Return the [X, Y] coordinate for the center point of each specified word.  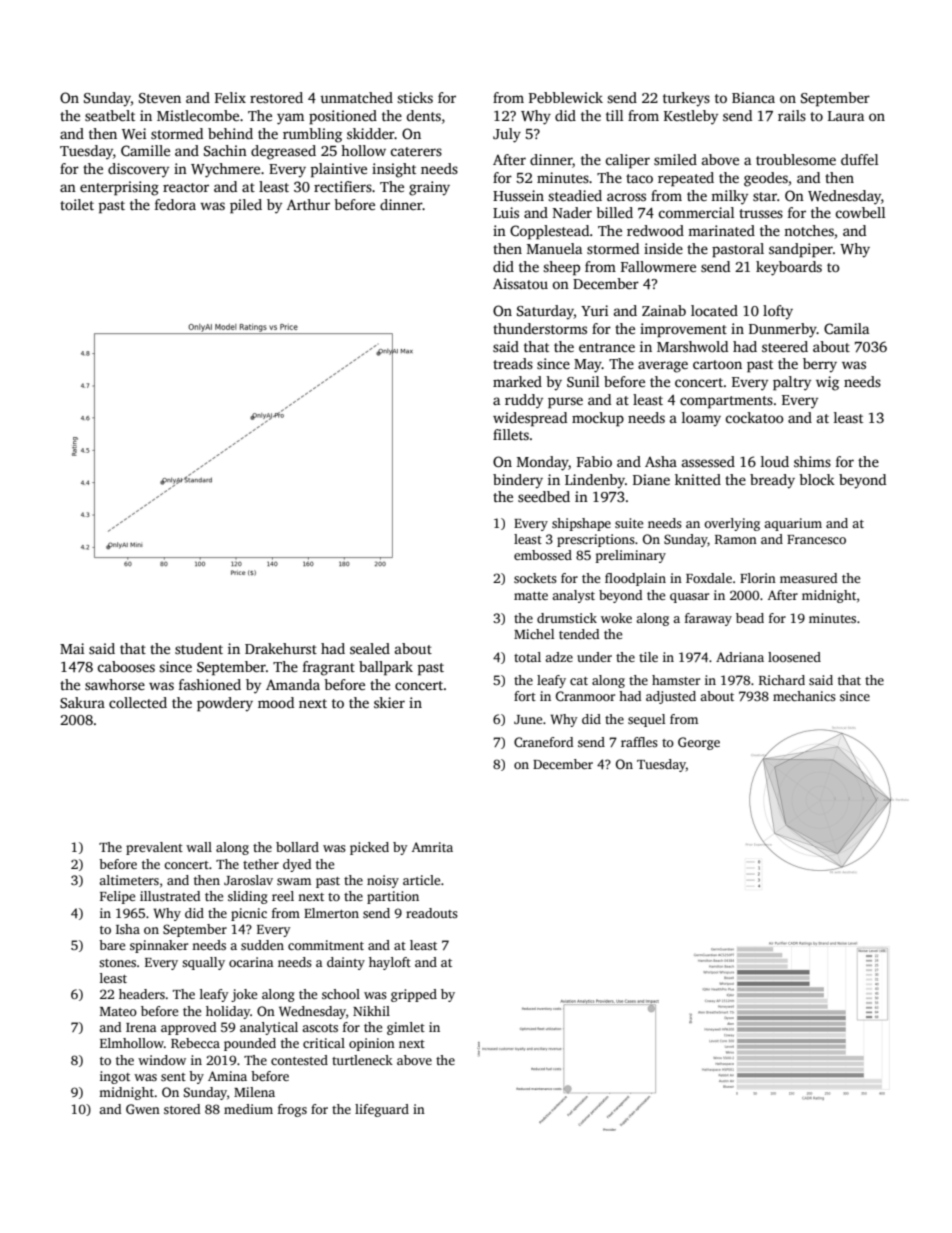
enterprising [119, 188]
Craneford [543, 742]
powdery [225, 704]
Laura [846, 116]
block [817, 479]
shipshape [581, 524]
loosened [794, 657]
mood [276, 702]
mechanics [804, 696]
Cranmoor [585, 696]
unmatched [356, 97]
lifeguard [382, 1110]
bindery [518, 481]
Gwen [143, 1109]
